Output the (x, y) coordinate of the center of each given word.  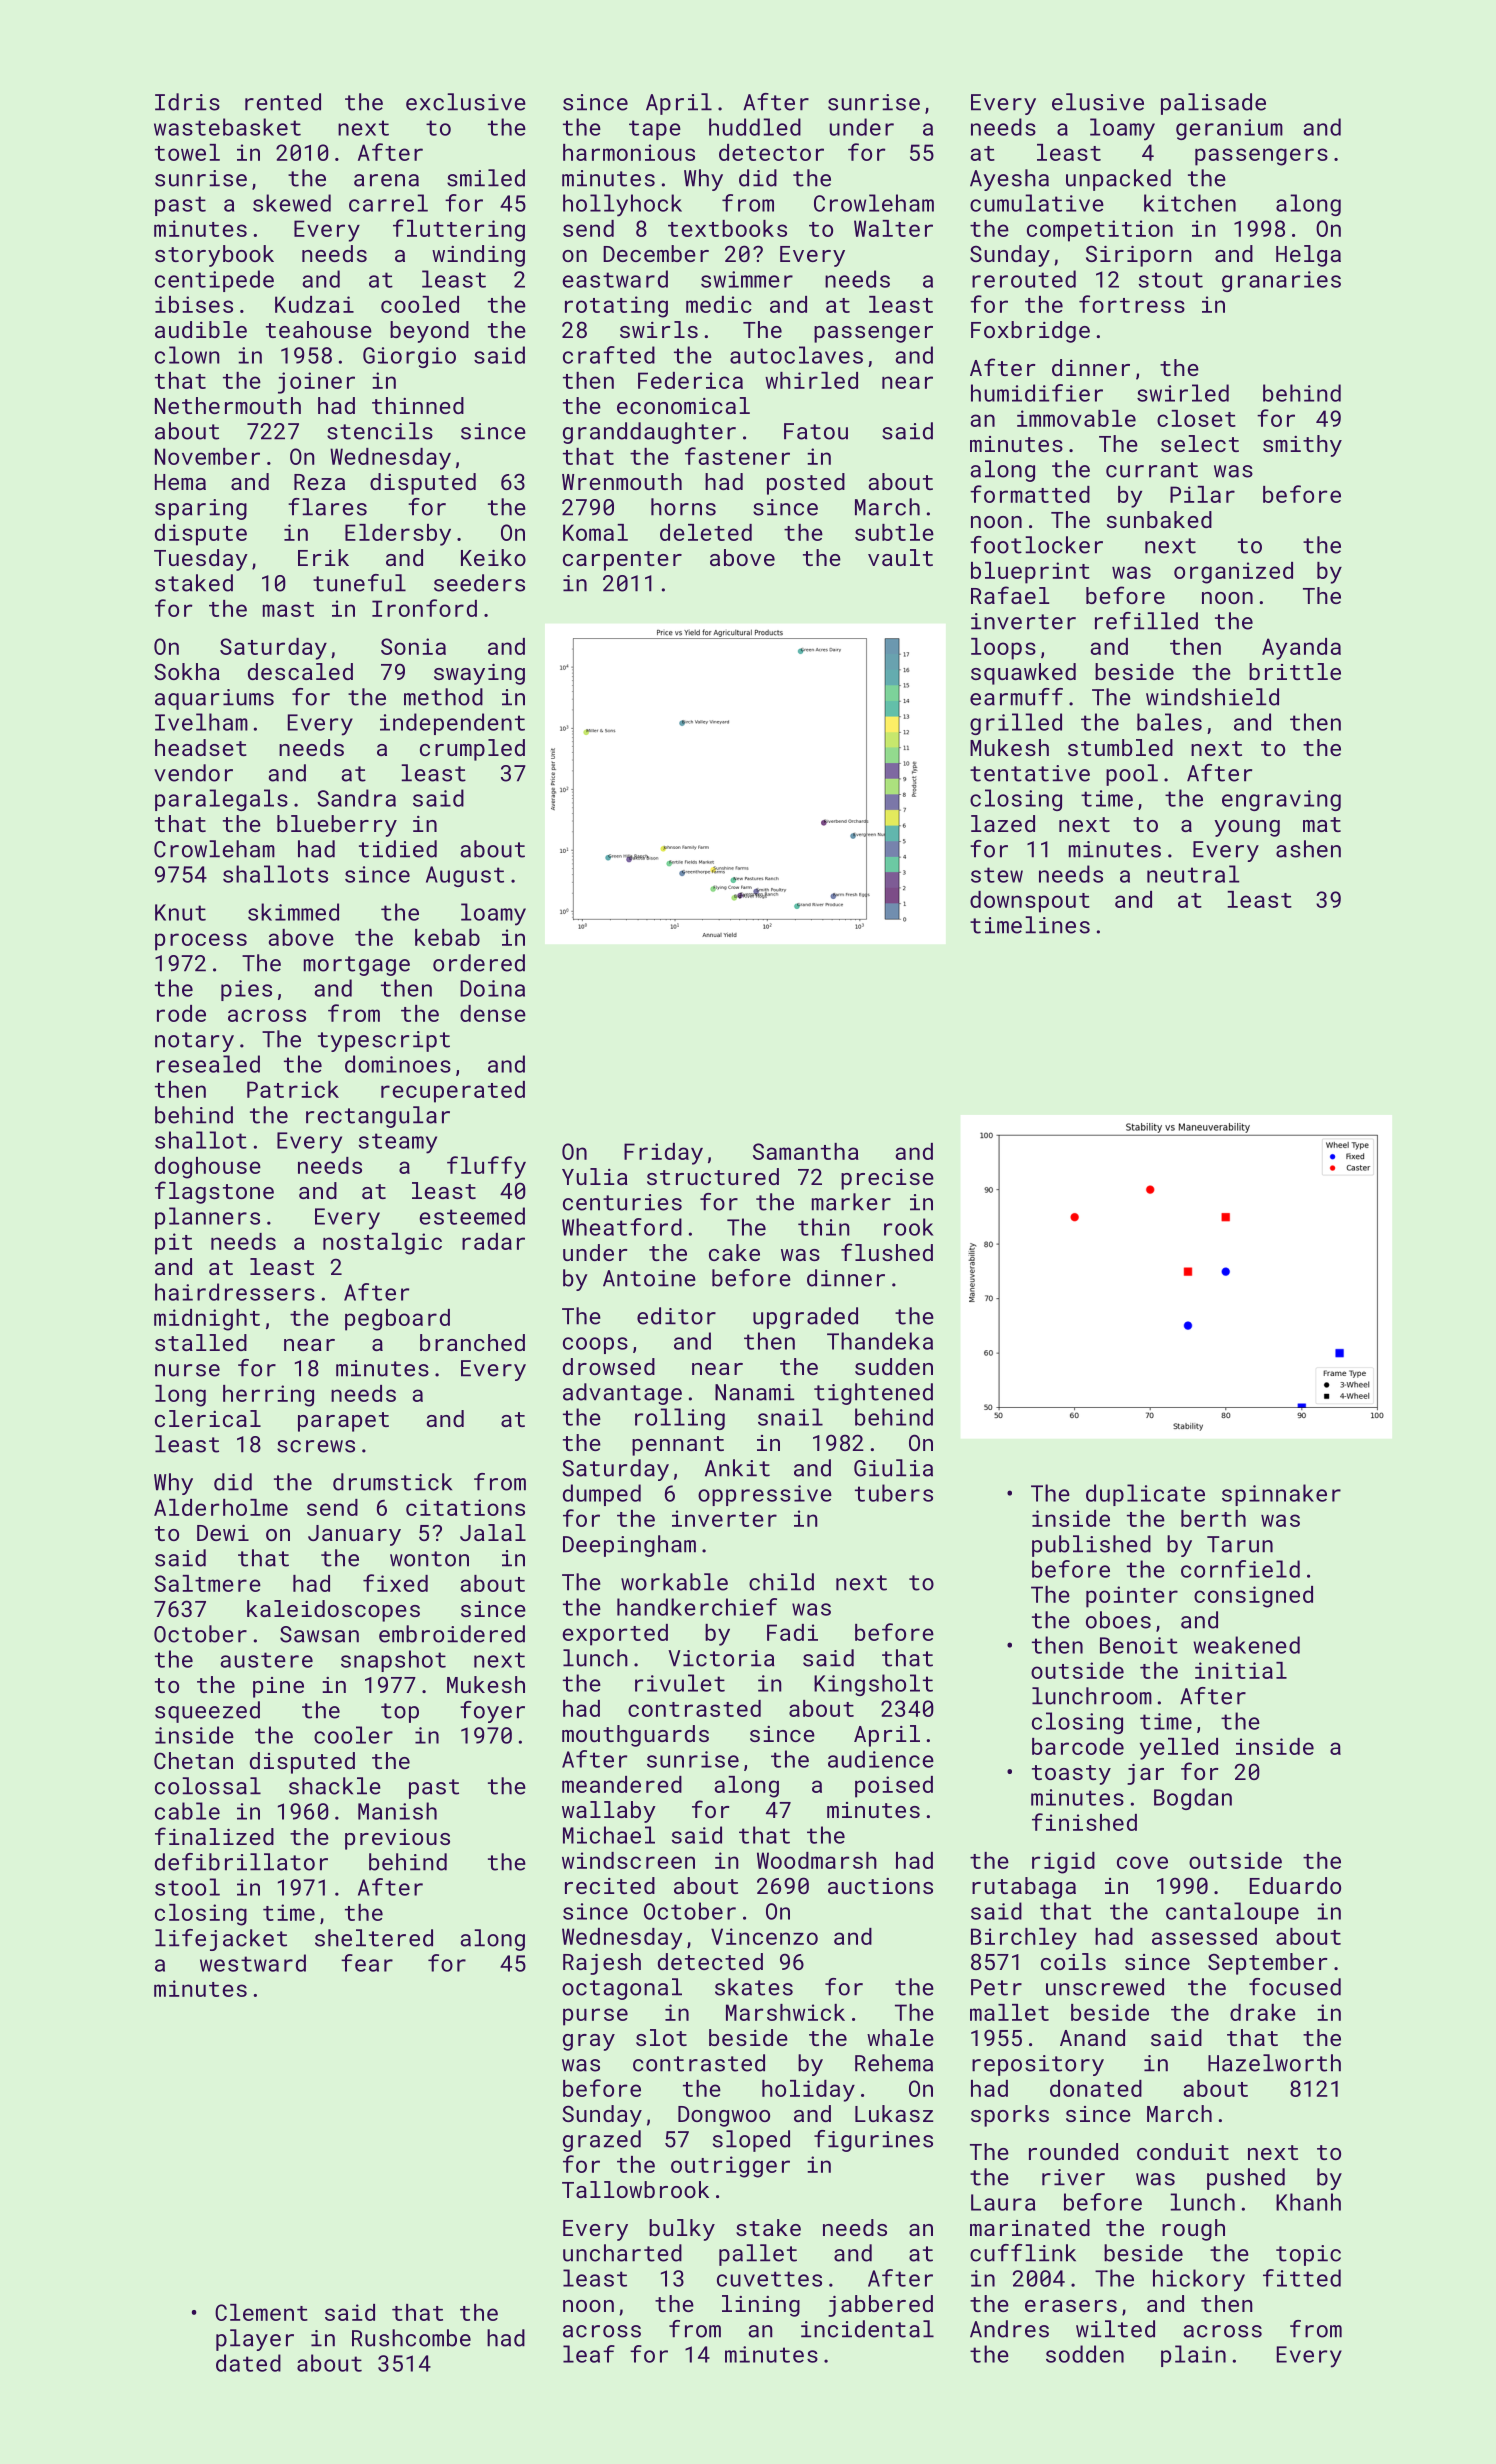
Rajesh (602, 1964)
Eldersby (398, 535)
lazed (1003, 823)
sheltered (374, 1938)
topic (1308, 2255)
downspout (1030, 902)
